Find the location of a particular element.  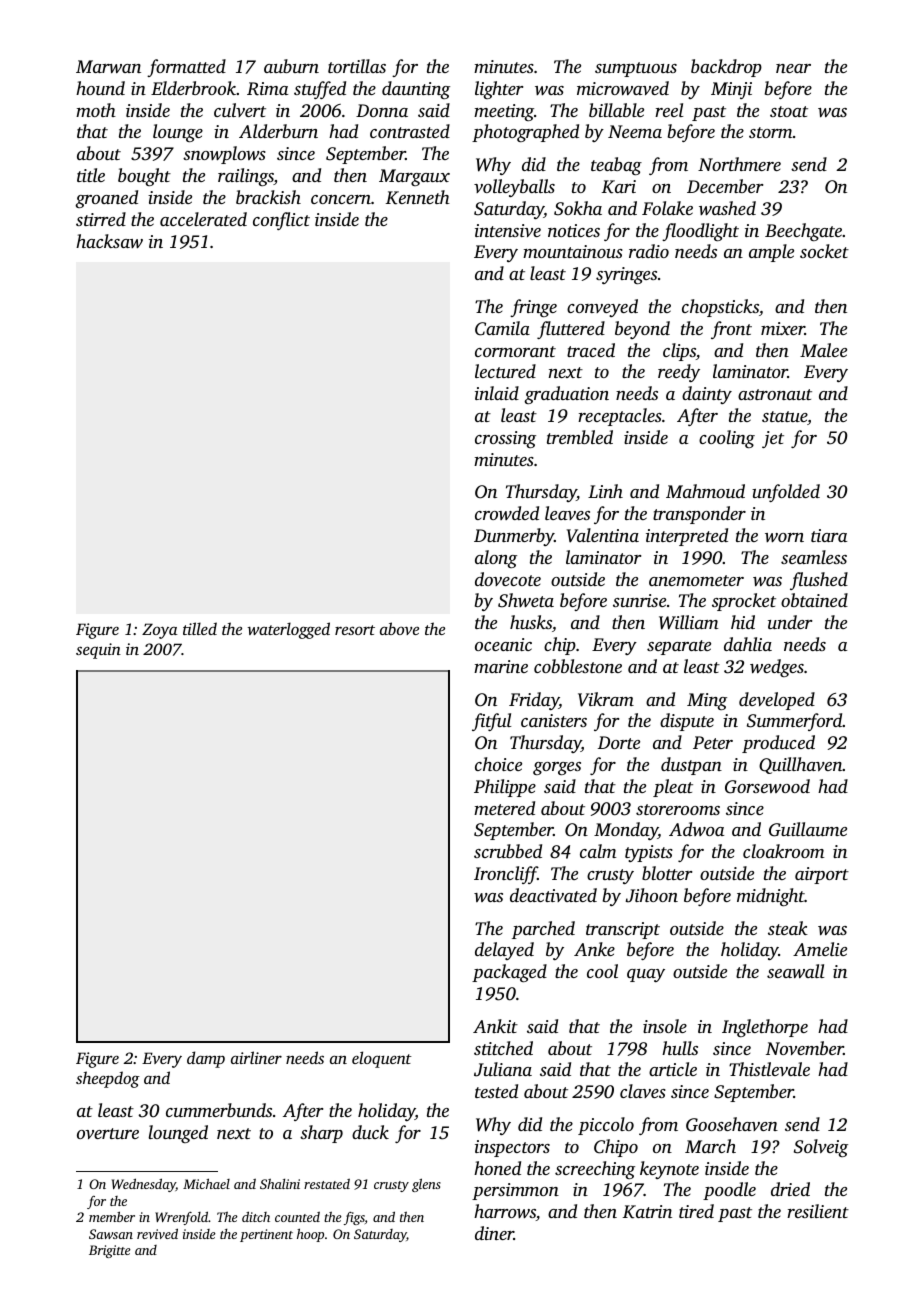

cummerbunds is located at coordinates (219, 1110).
